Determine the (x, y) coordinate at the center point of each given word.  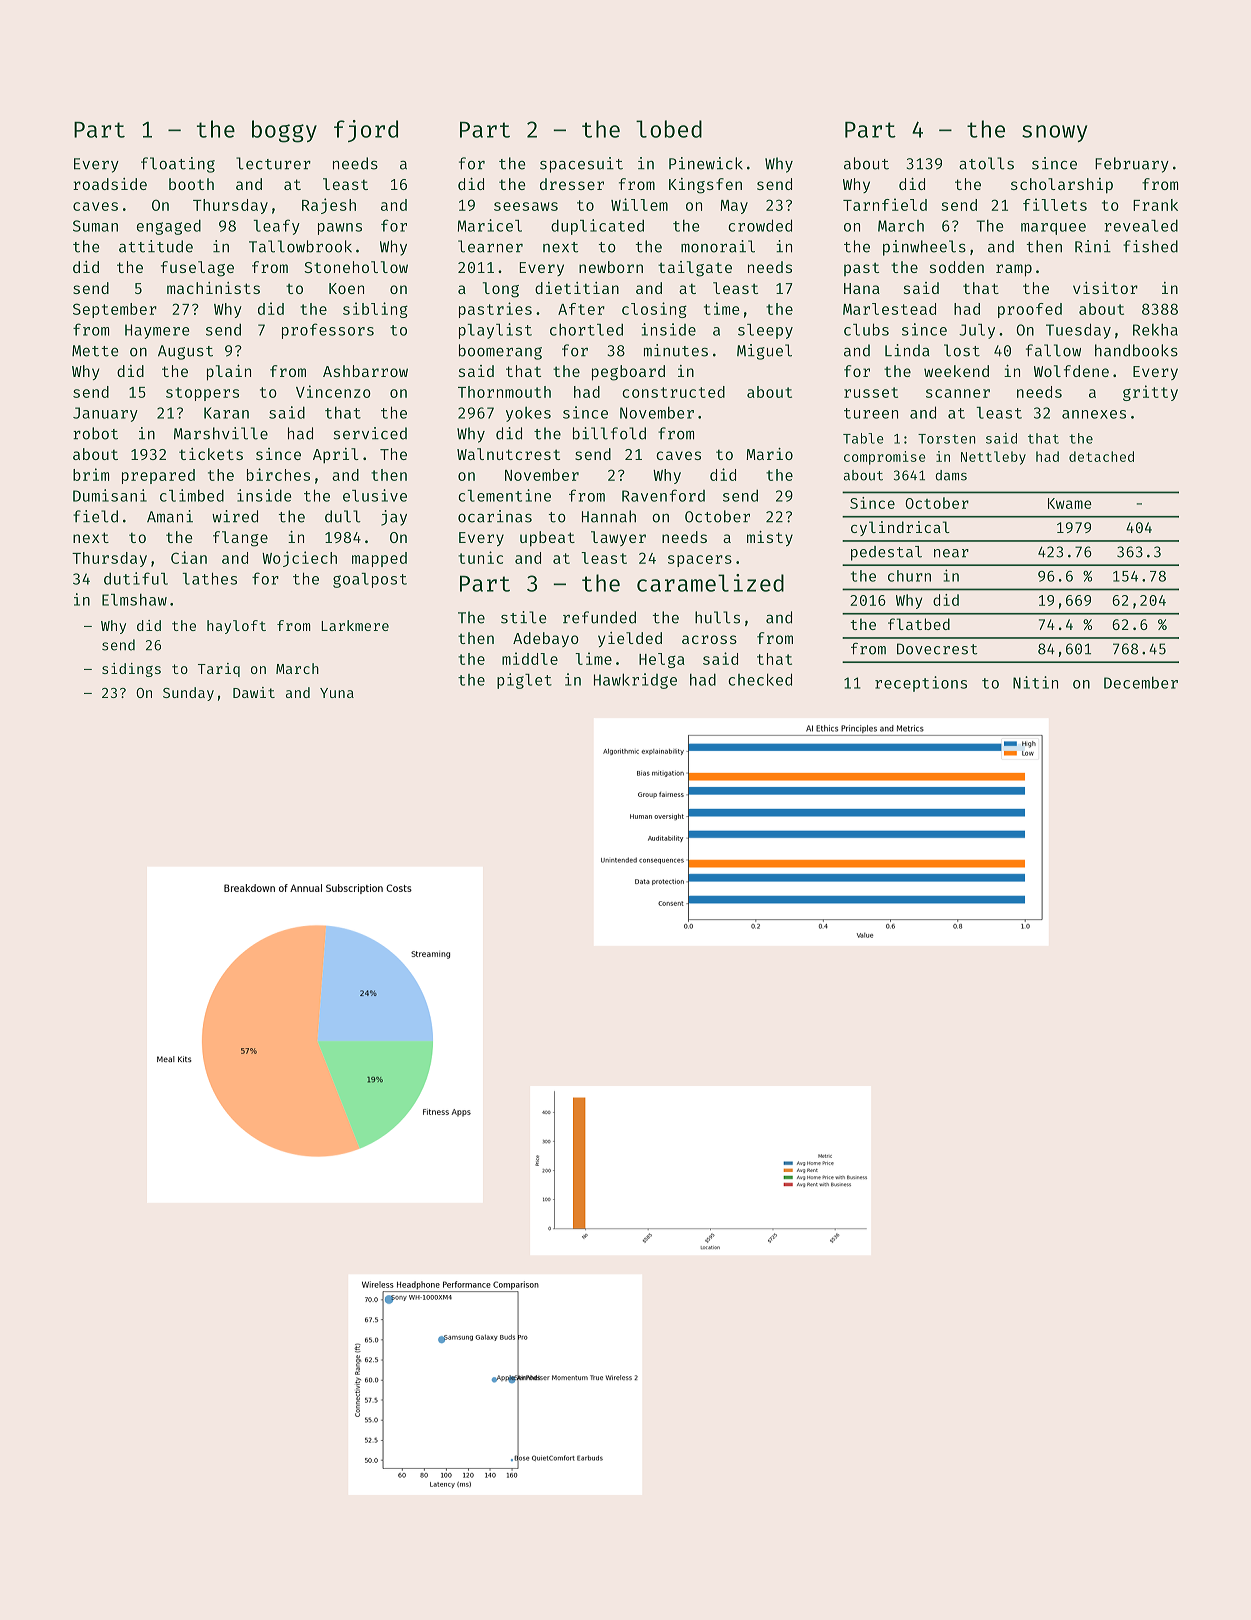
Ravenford (663, 495)
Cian (189, 557)
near (951, 553)
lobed (669, 129)
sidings (131, 670)
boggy (284, 131)
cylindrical (900, 528)
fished (1150, 246)
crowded (760, 225)
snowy (1054, 133)
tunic (480, 557)
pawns (340, 229)
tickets (211, 454)
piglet (524, 681)
